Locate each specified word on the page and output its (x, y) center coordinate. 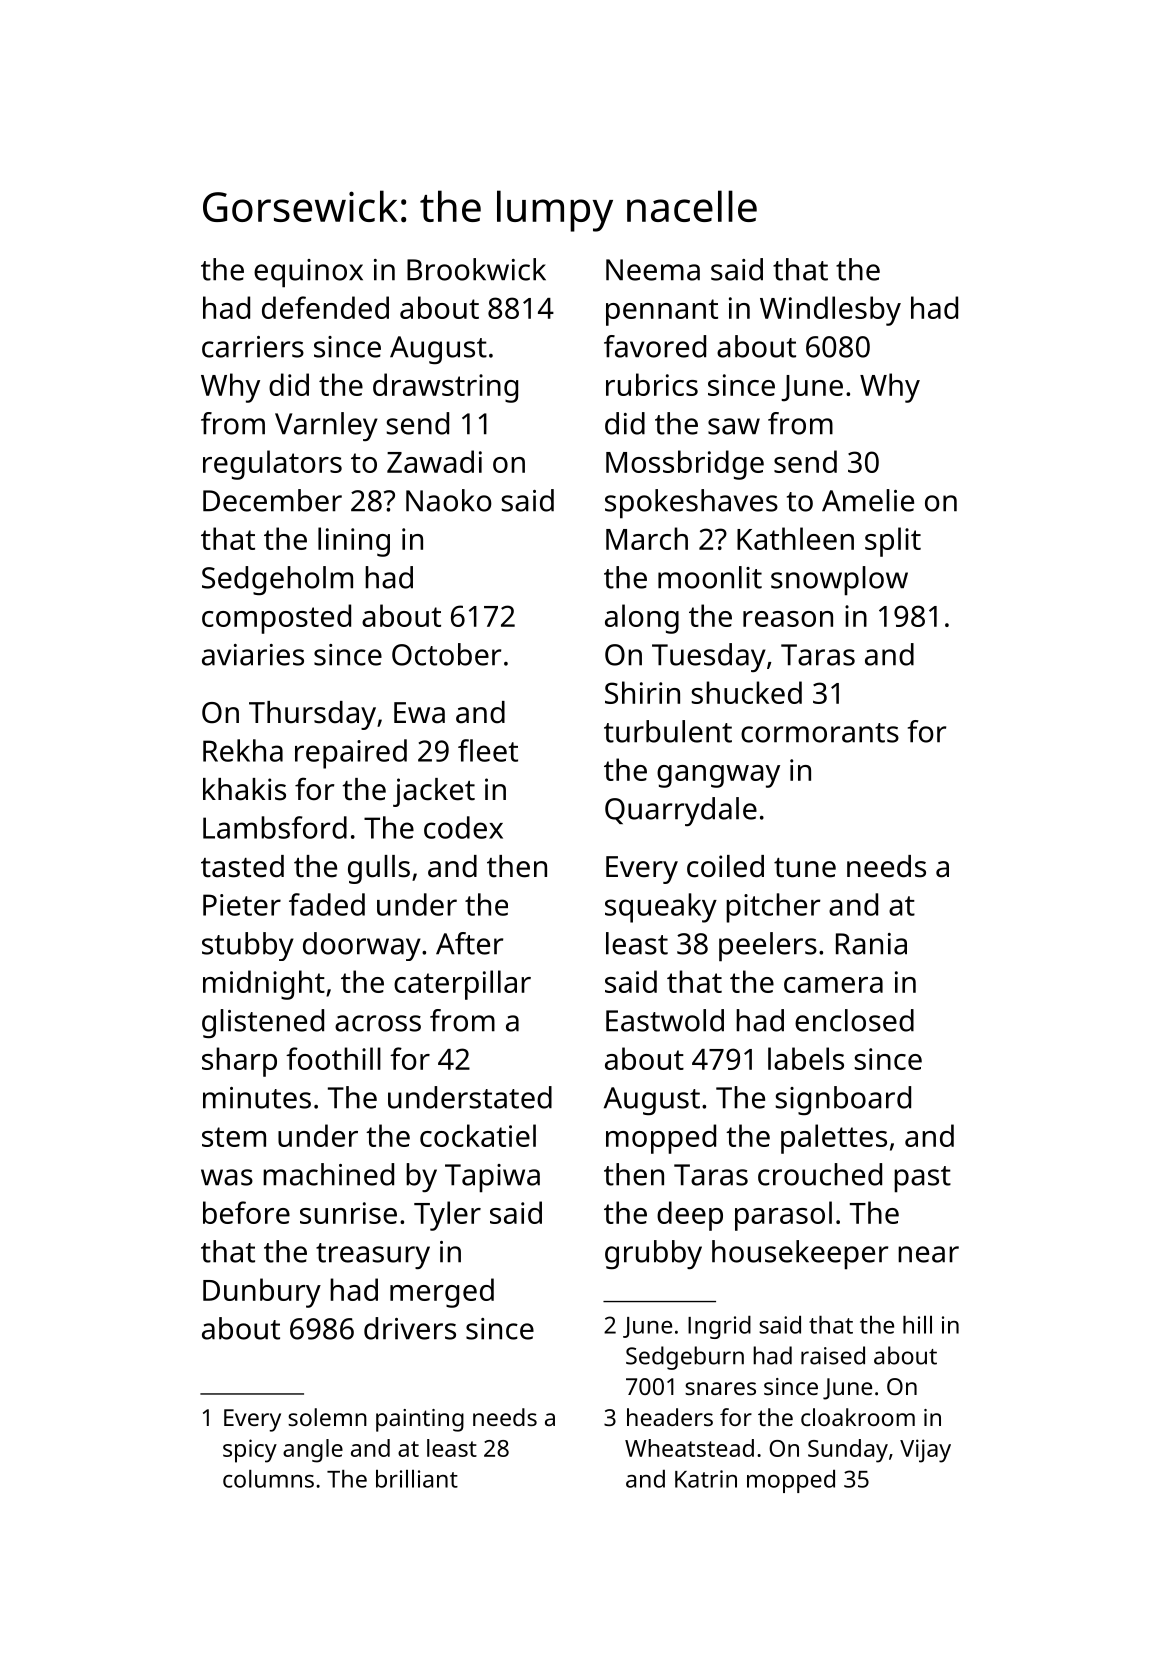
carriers (253, 347)
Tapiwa (492, 1178)
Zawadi (434, 461)
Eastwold (665, 1020)
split (893, 542)
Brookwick (476, 269)
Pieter (242, 905)
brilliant (417, 1479)
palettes (834, 1139)
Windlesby (830, 311)
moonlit (710, 577)
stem (234, 1137)
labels (806, 1058)
